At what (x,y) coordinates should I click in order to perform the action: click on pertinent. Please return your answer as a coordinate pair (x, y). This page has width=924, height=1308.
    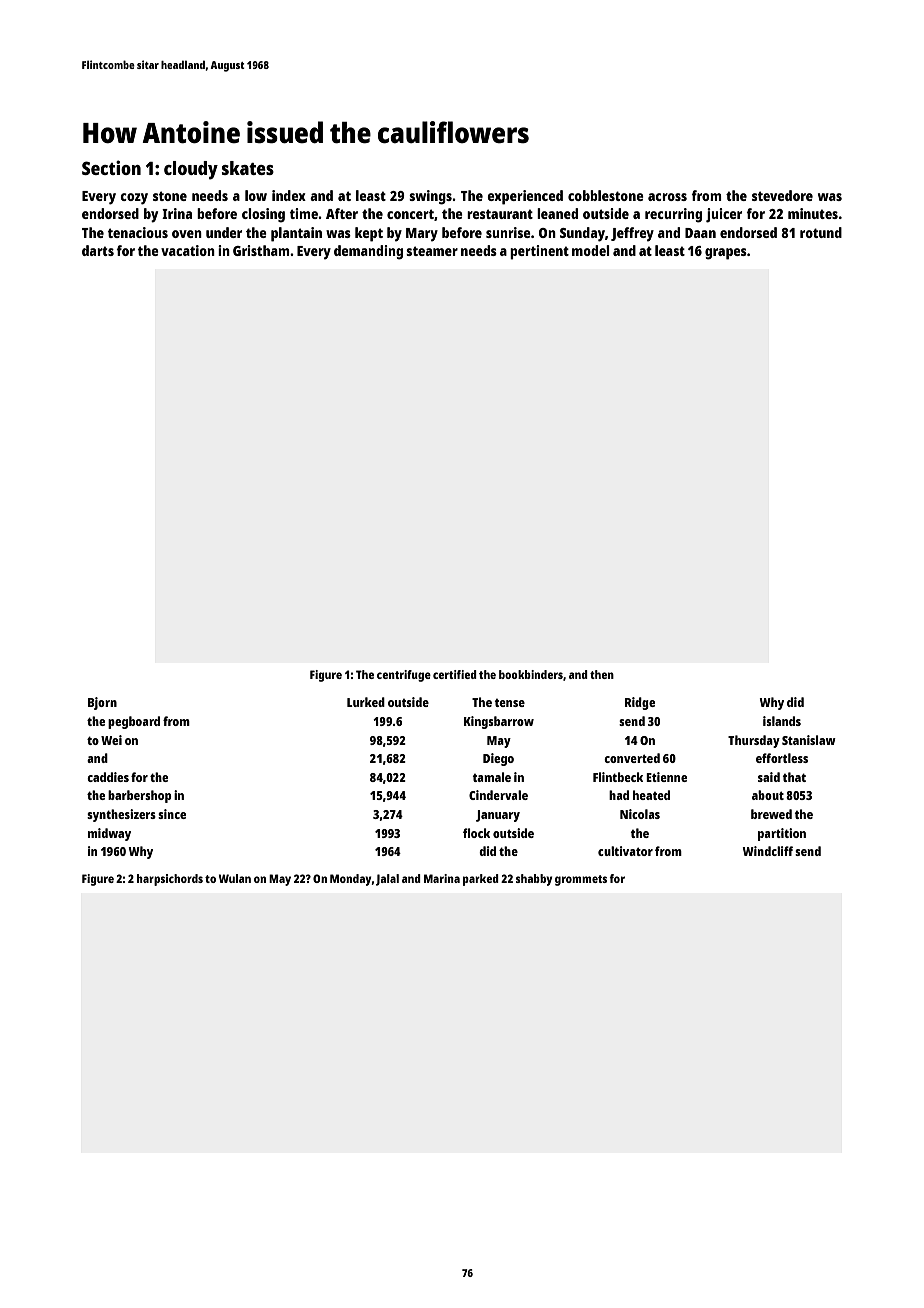
    Looking at the image, I should click on (539, 252).
